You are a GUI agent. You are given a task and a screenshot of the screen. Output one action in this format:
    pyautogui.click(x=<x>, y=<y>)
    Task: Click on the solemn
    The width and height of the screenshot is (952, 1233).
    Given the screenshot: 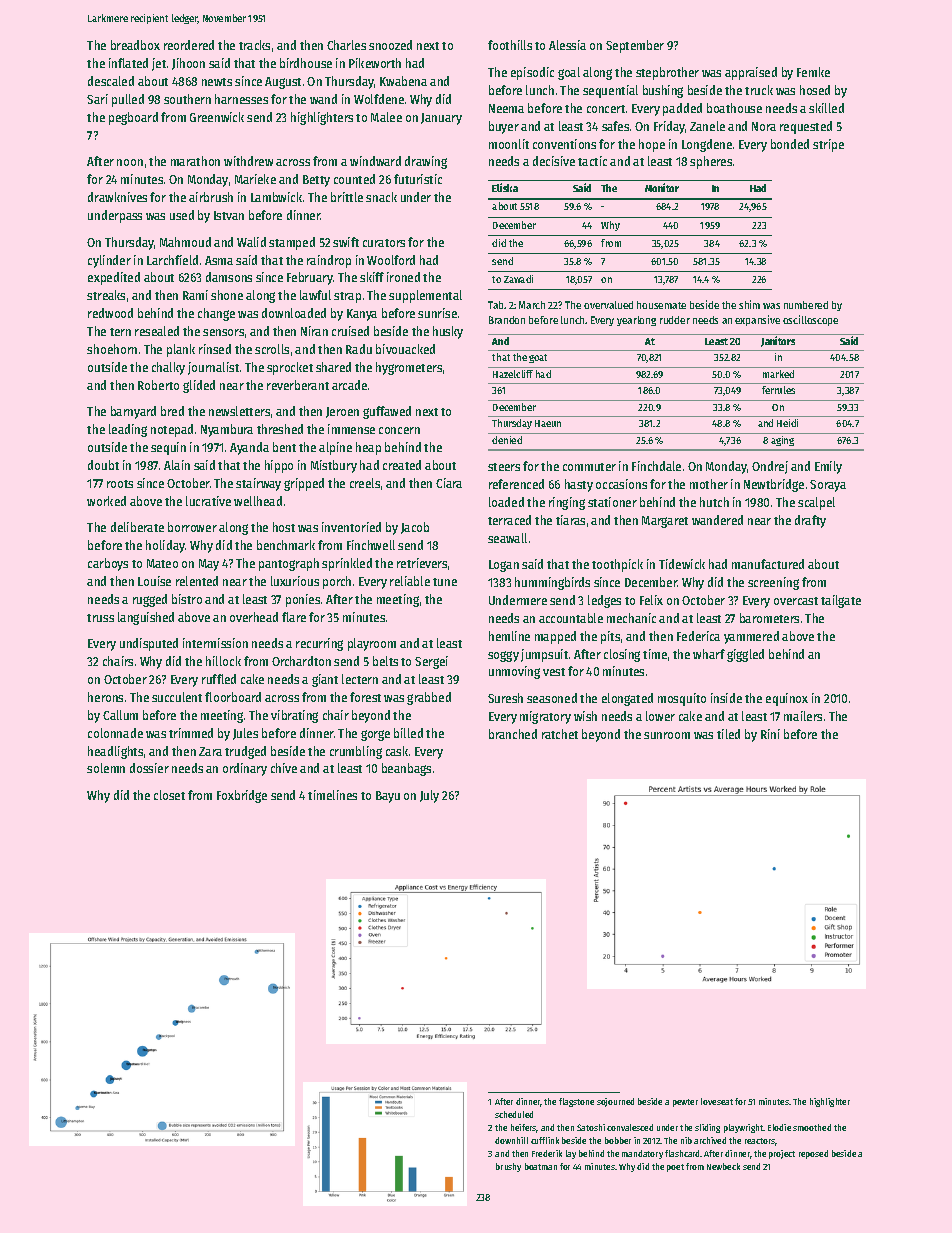 What is the action you would take?
    pyautogui.click(x=106, y=768)
